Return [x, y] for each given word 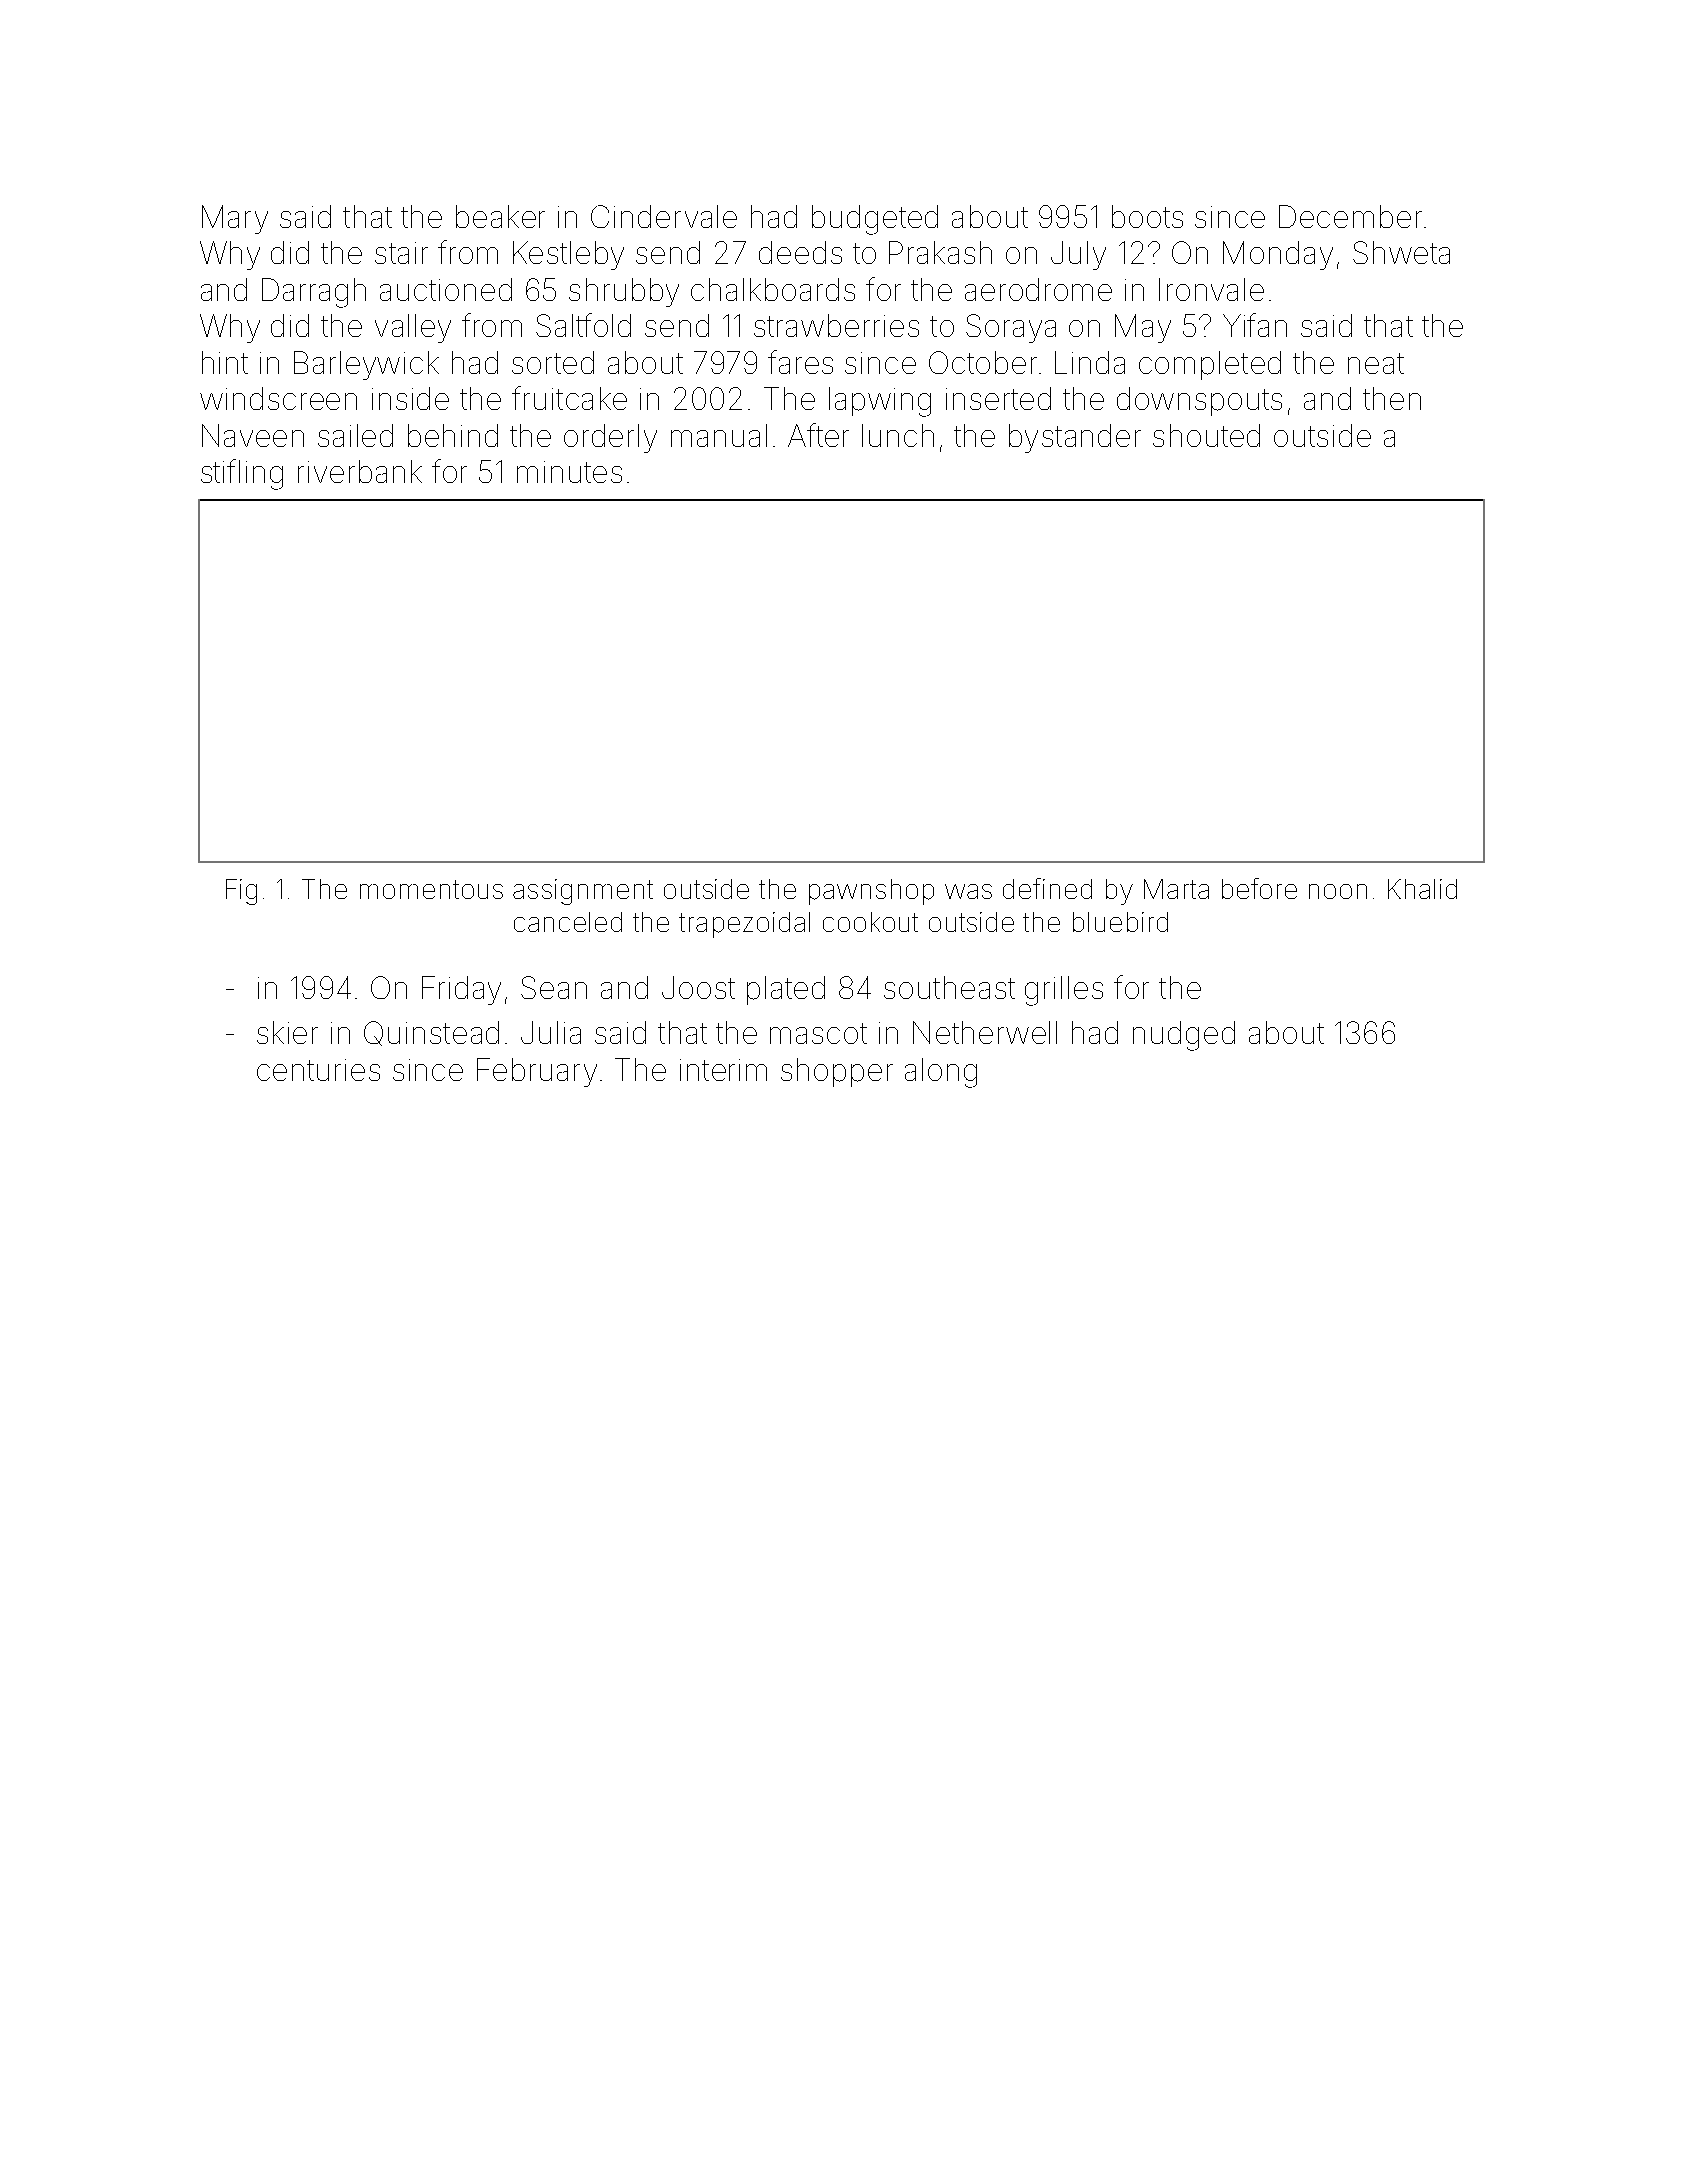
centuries [318, 1070]
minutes [569, 472]
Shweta [1401, 252]
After [818, 435]
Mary [235, 219]
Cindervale [664, 216]
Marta [1176, 889]
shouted [1206, 435]
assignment [583, 892]
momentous [431, 889]
